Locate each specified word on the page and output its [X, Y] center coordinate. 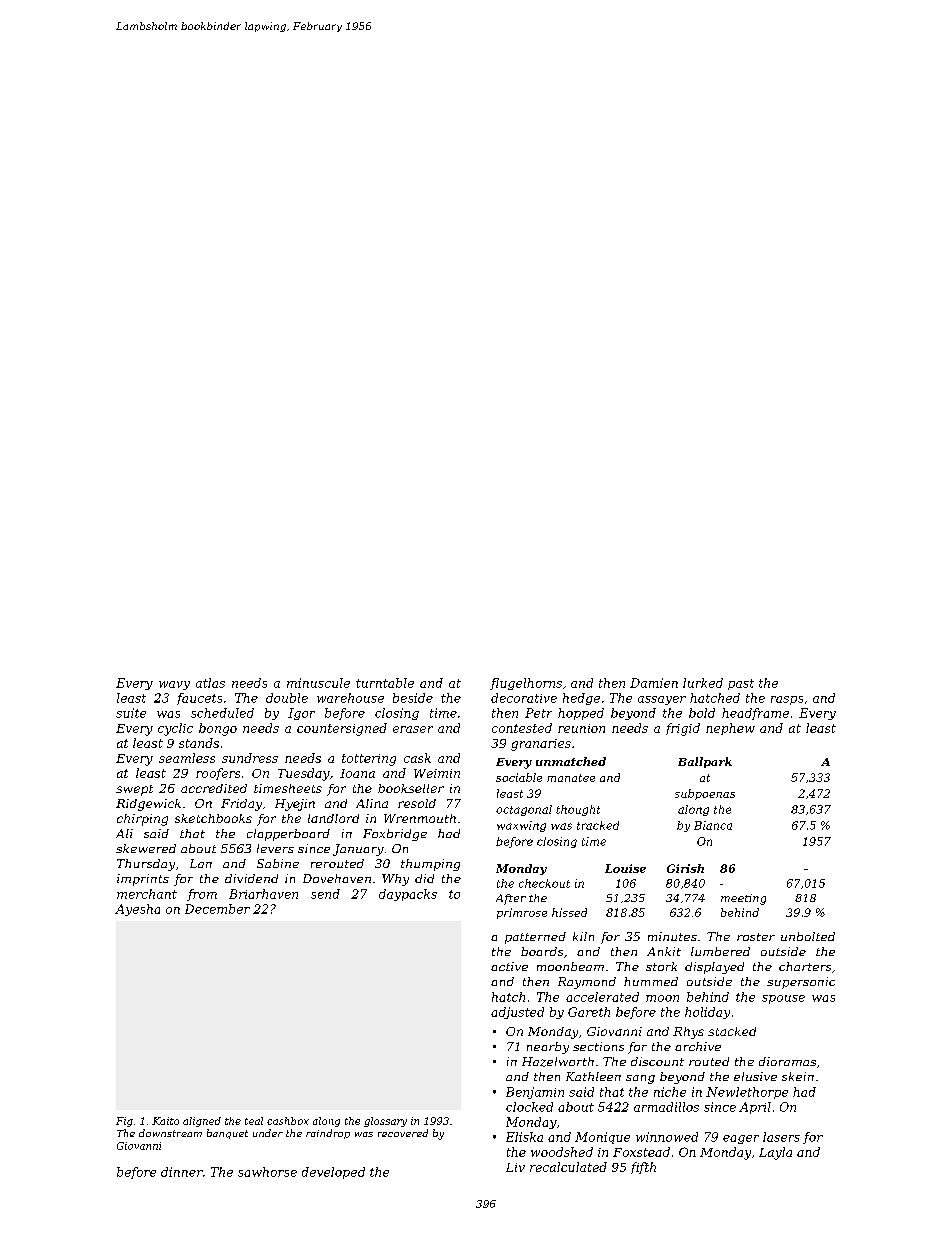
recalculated [568, 1167]
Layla [775, 1153]
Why [395, 880]
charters [805, 966]
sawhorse [267, 1172]
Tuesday [304, 774]
